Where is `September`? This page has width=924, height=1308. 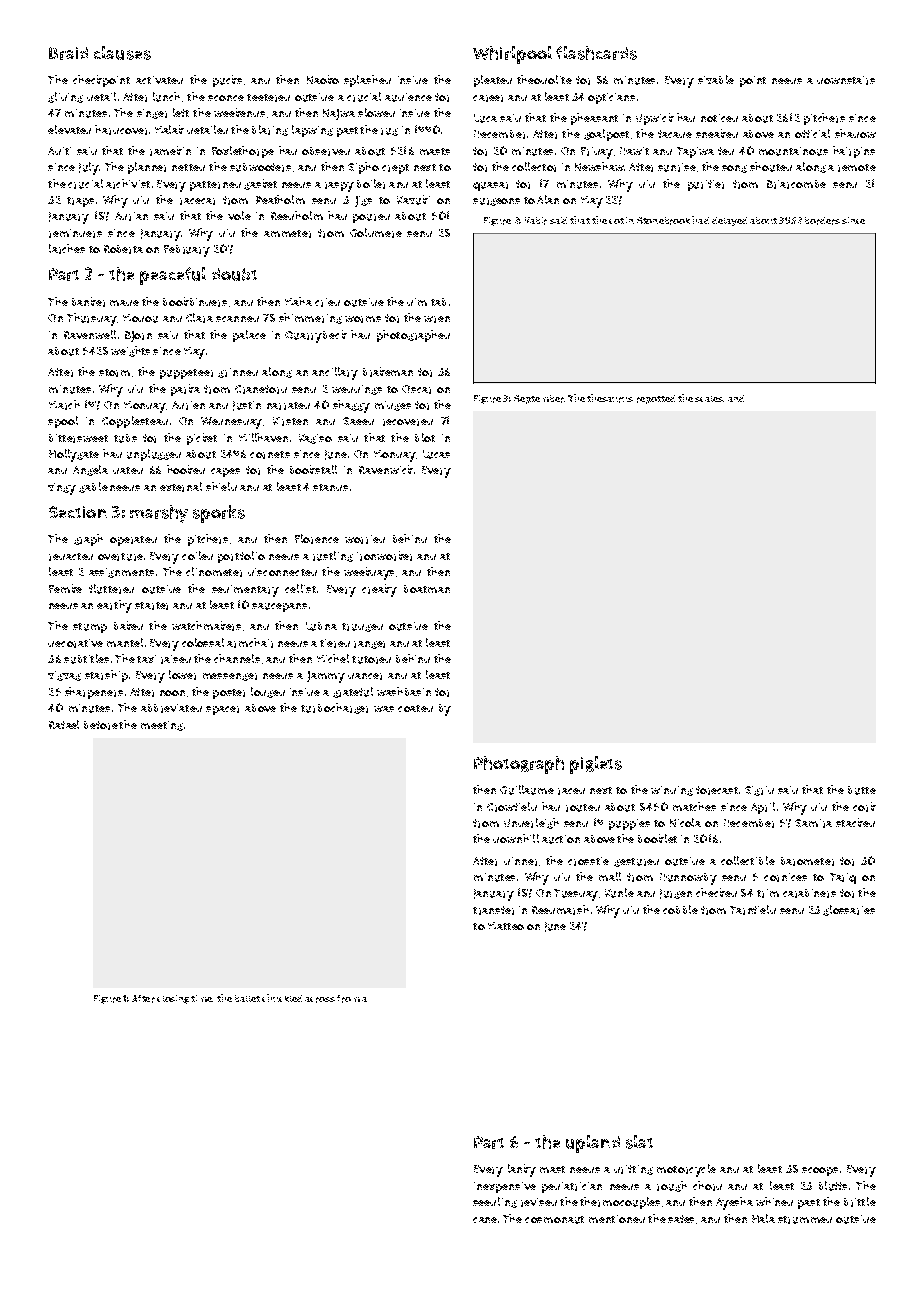
September is located at coordinates (539, 399).
